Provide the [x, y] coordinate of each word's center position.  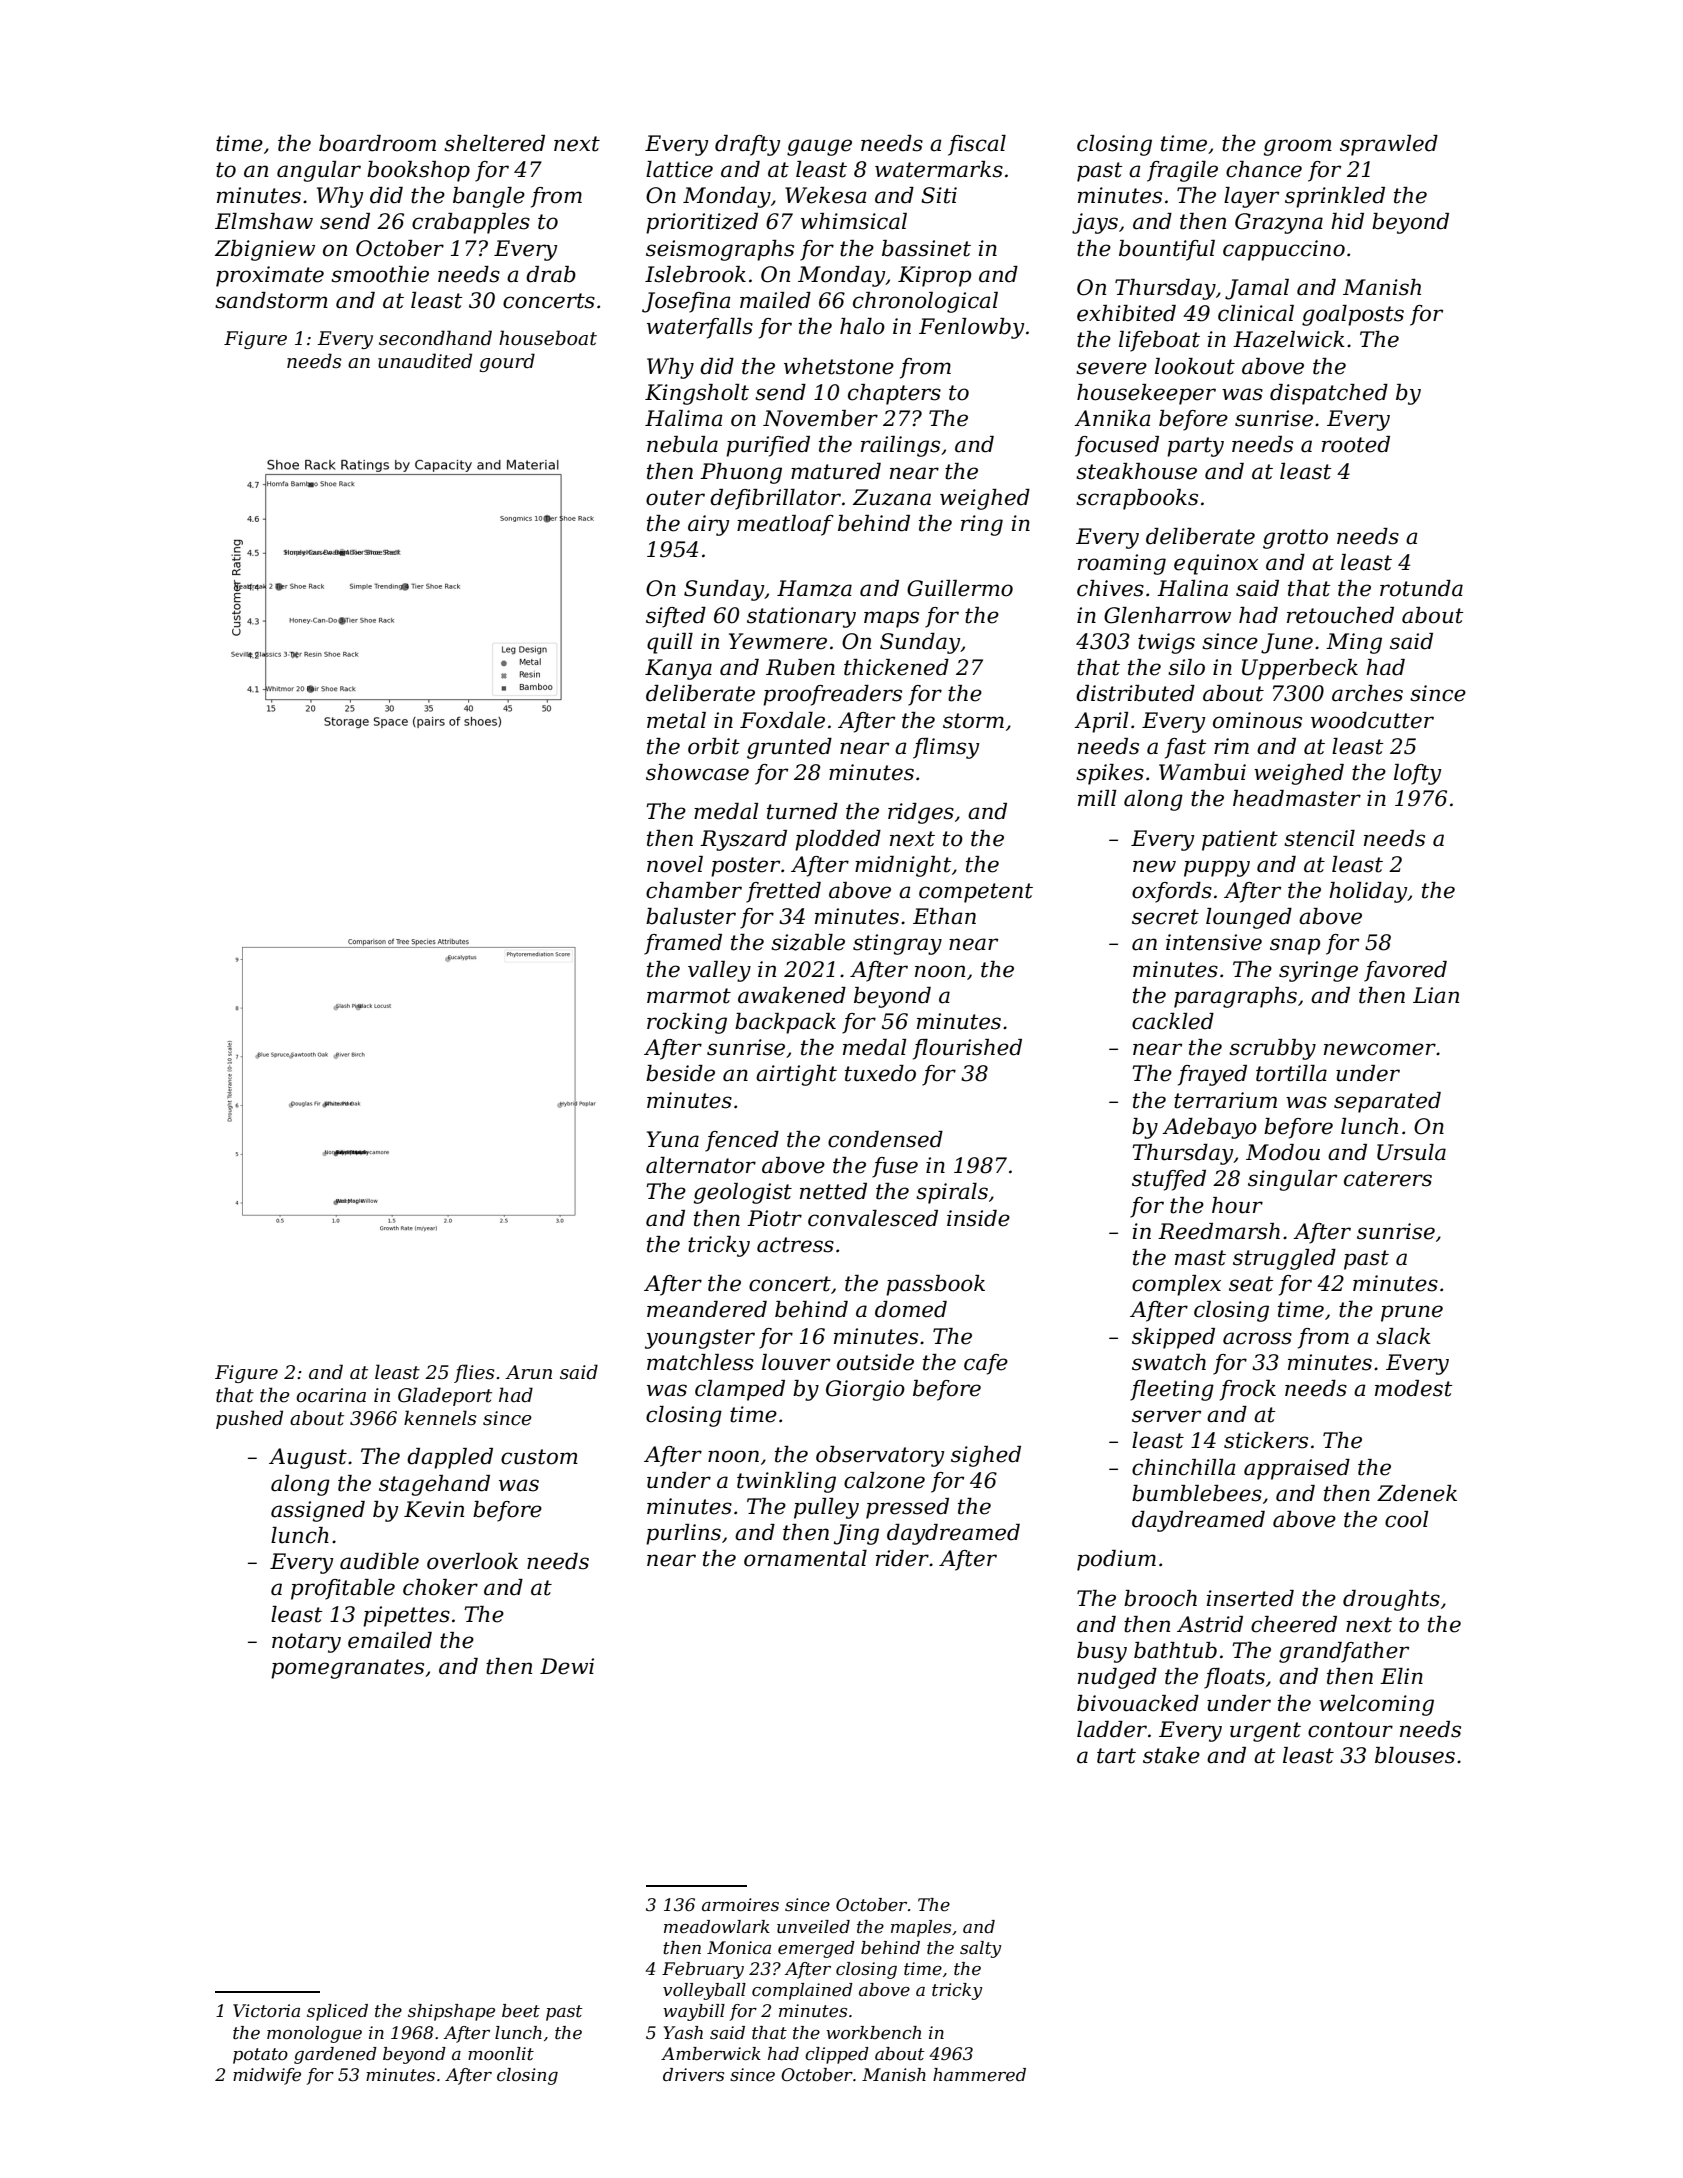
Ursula [1411, 1152]
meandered [707, 1309]
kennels [440, 1418]
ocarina [331, 1395]
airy [708, 525]
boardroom [377, 143]
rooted [1356, 444]
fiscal [977, 145]
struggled [1284, 1259]
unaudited [425, 361]
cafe [986, 1364]
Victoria [266, 2011]
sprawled [1389, 145]
